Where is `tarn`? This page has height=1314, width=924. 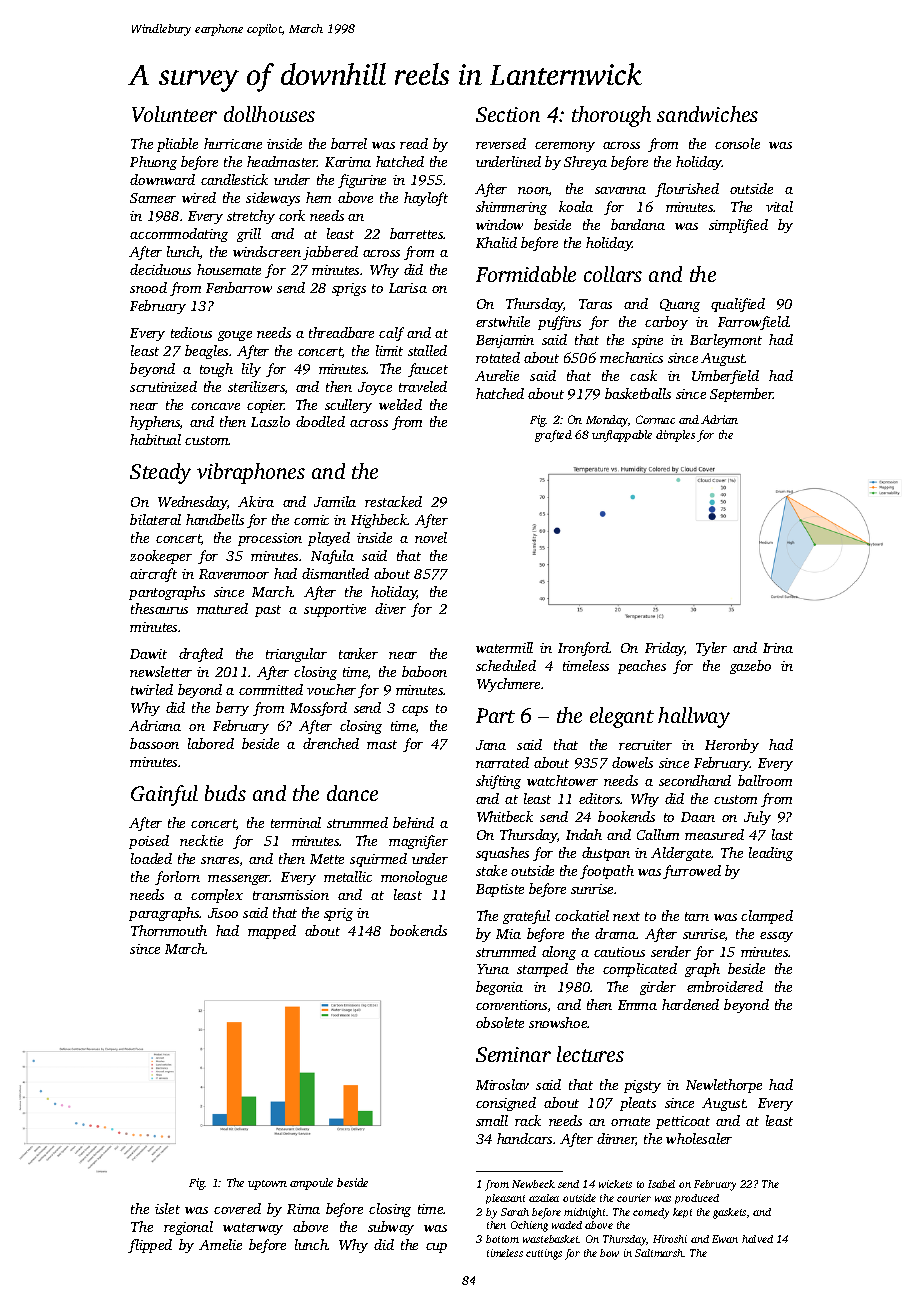
tarn is located at coordinates (697, 916).
